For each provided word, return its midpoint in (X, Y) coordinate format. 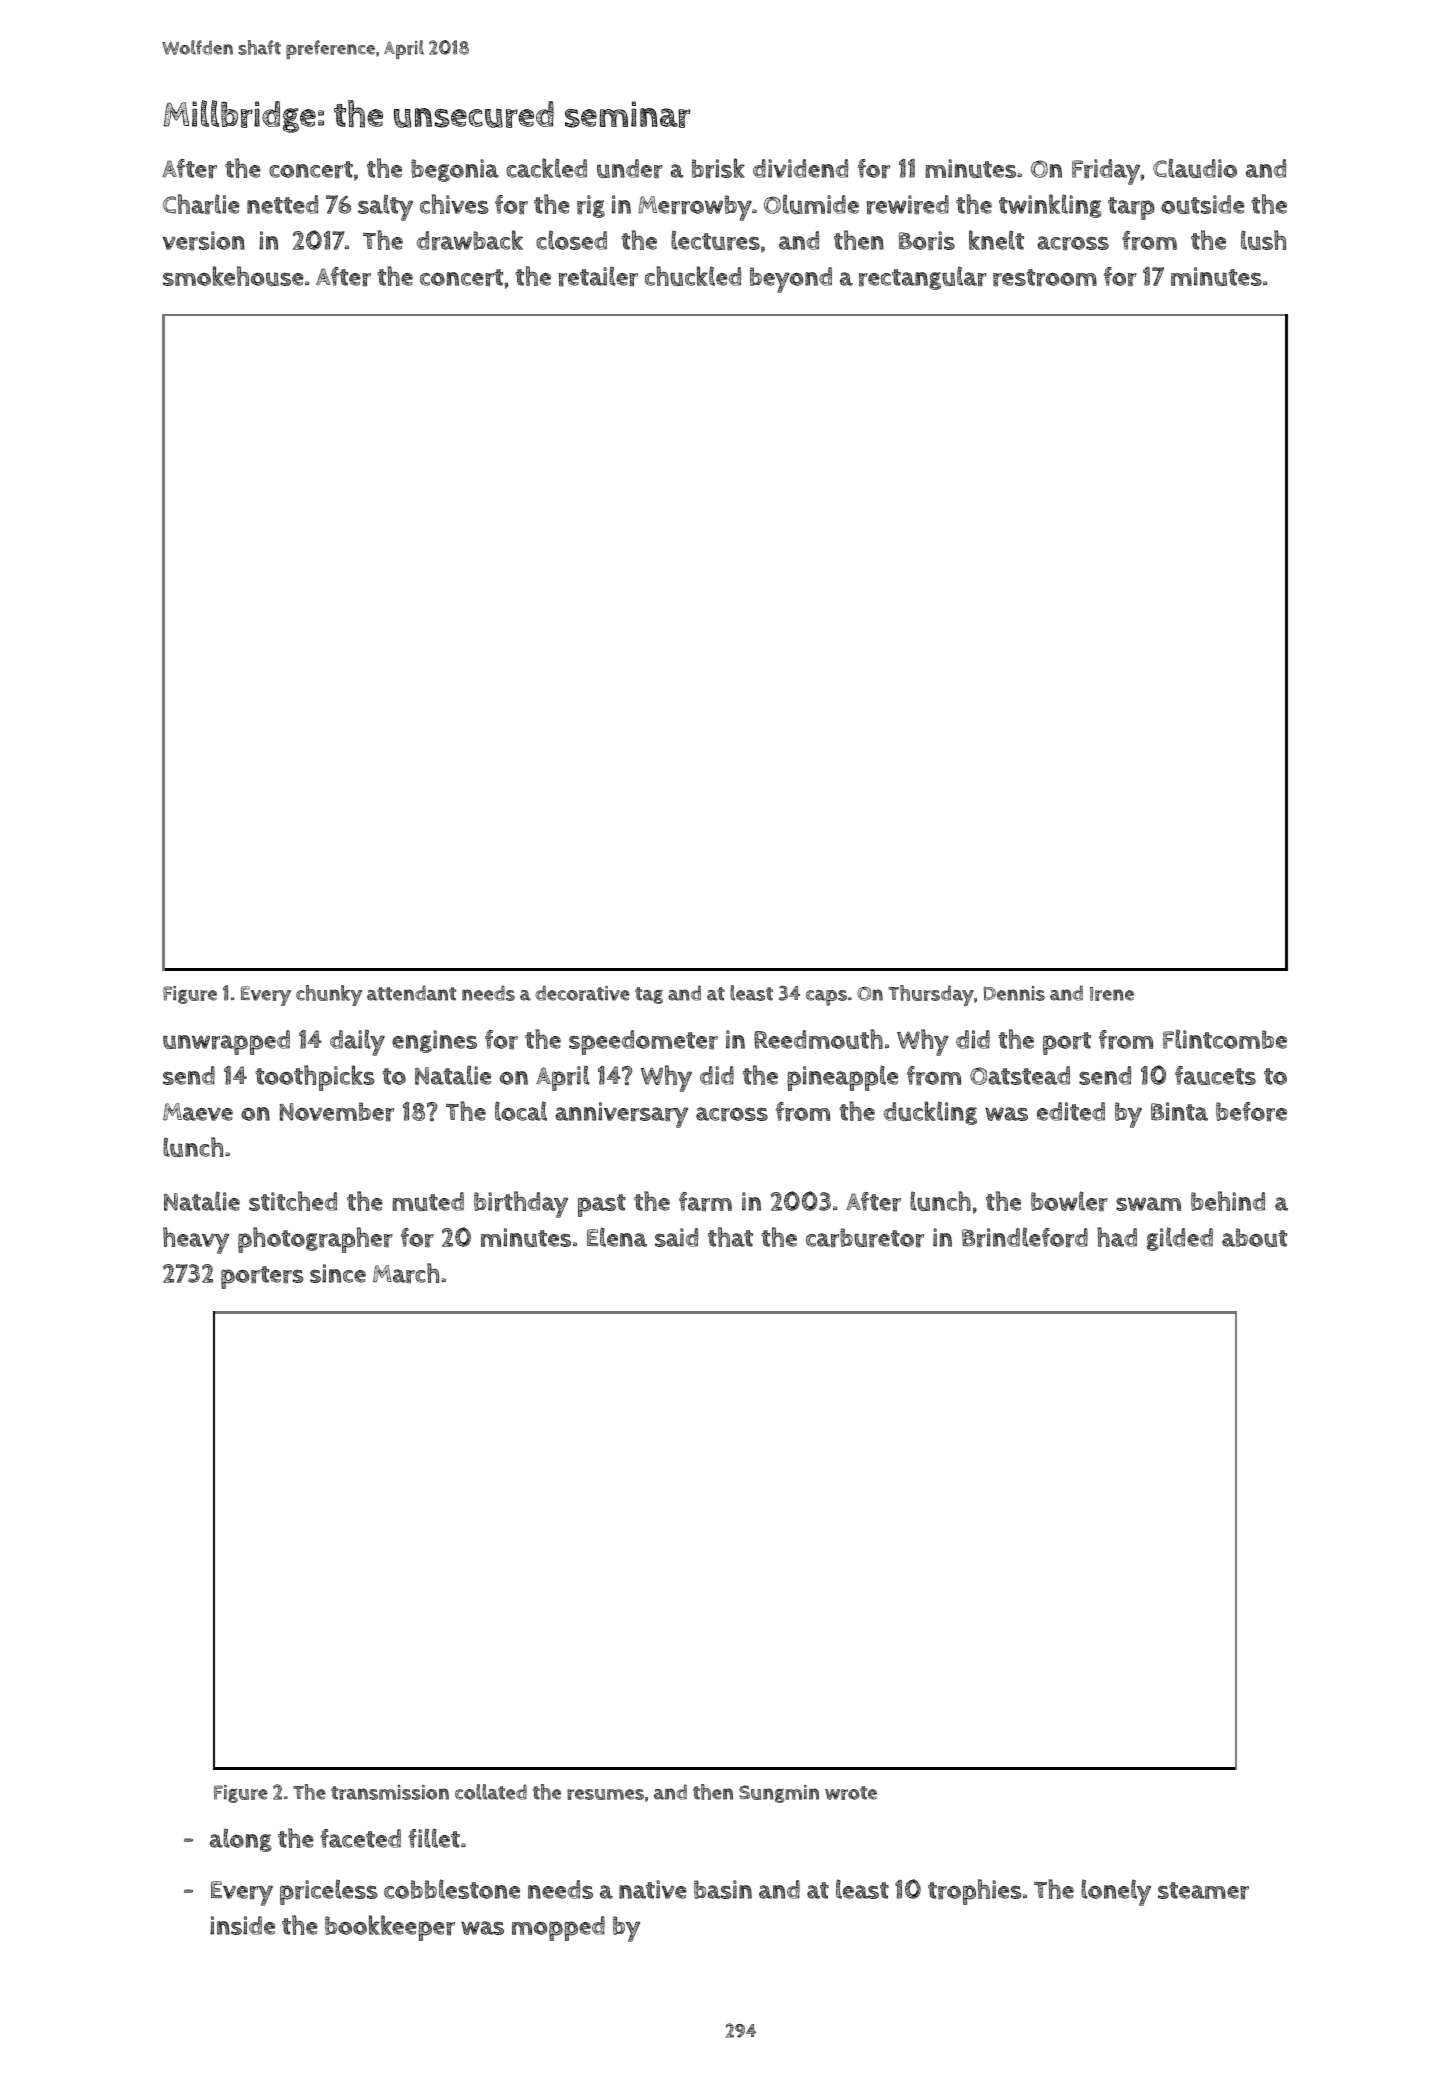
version (203, 241)
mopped (558, 1928)
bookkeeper (390, 1928)
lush (1263, 240)
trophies (975, 1892)
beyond (791, 280)
